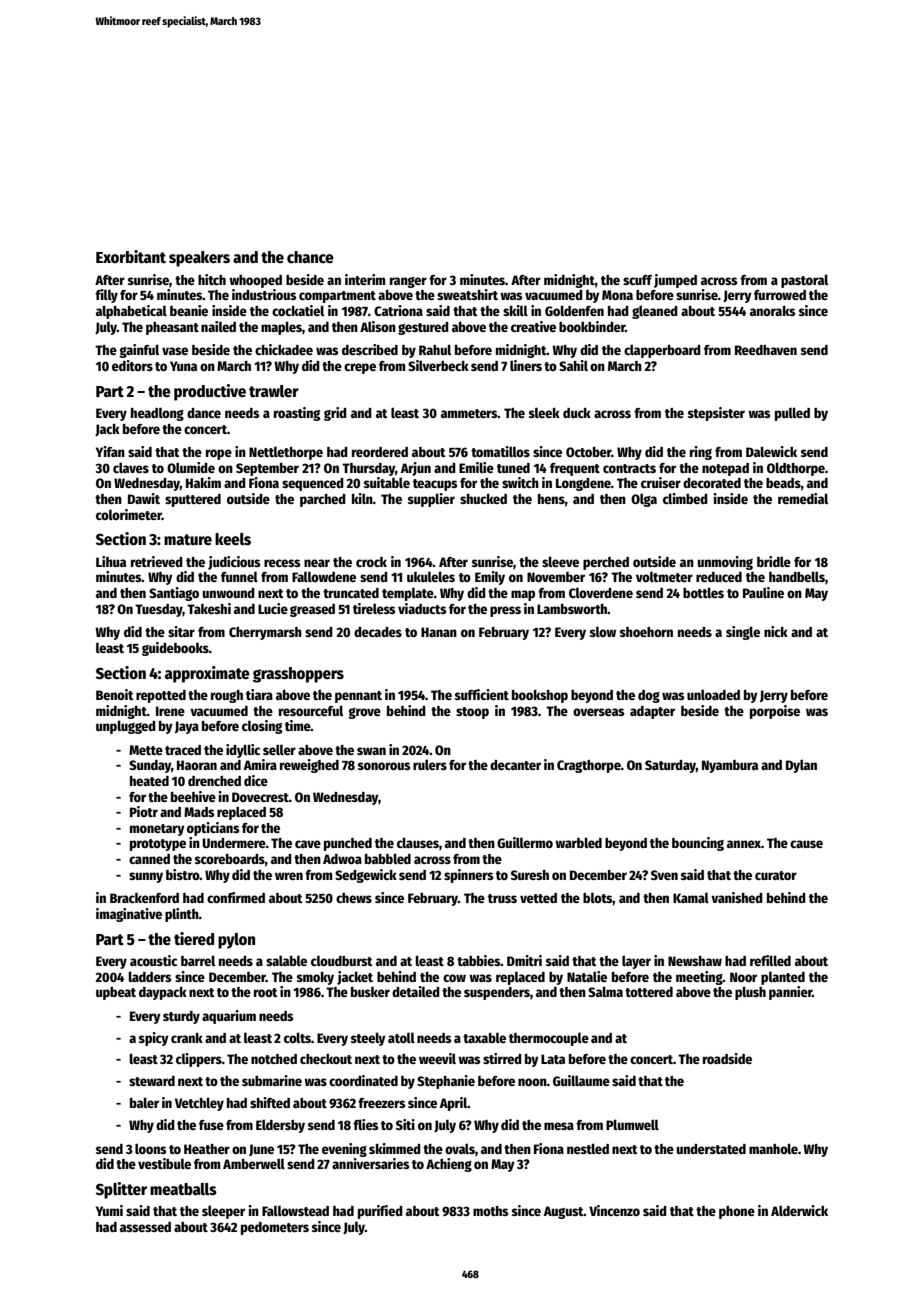  Describe the element at coordinates (454, 978) in the screenshot. I see `cow` at that location.
